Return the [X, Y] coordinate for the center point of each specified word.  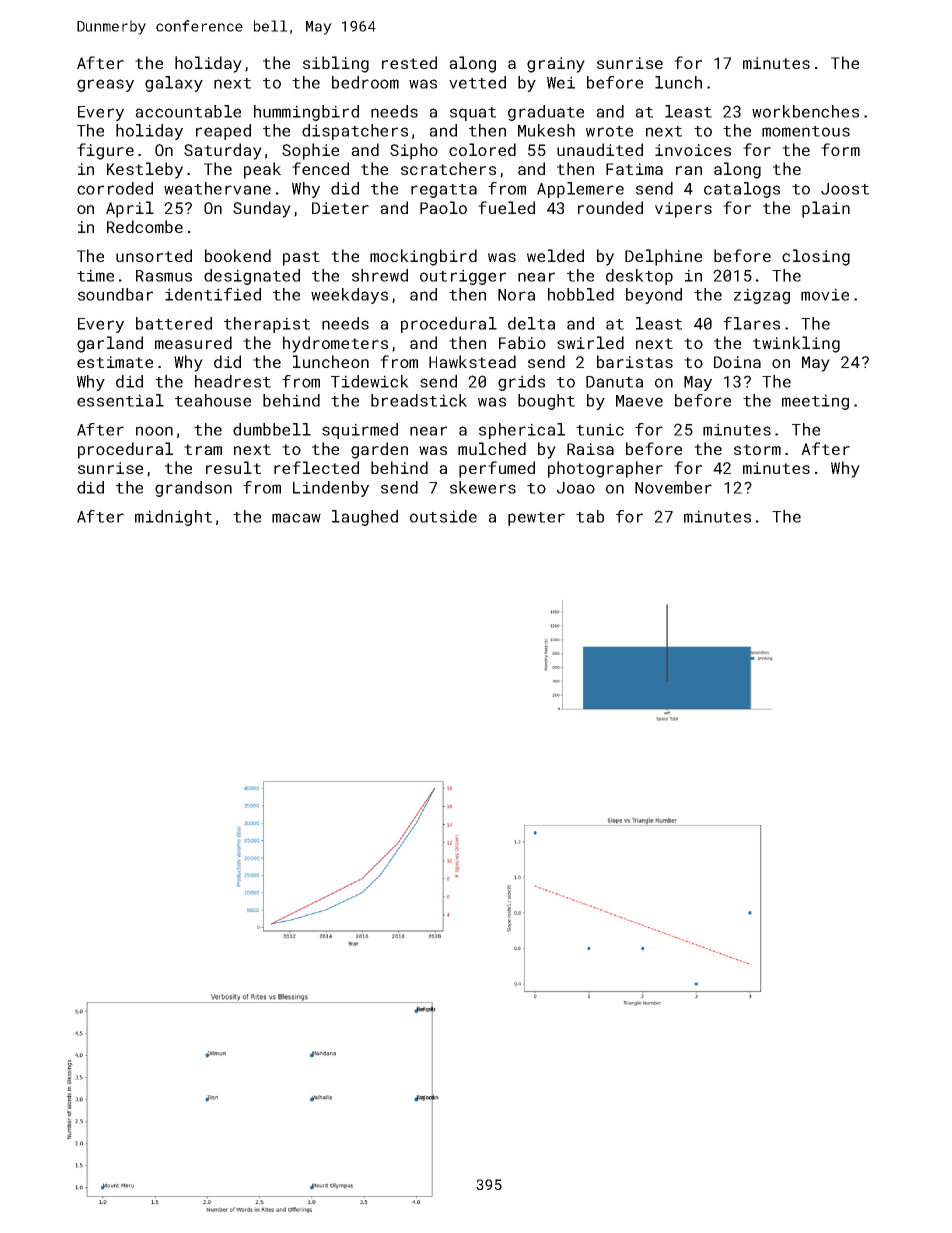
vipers [683, 210]
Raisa [590, 449]
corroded [115, 188]
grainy [556, 65]
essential [120, 400]
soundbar [115, 294]
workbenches [805, 111]
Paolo [443, 207]
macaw [296, 518]
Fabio [522, 342]
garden [379, 450]
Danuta [614, 382]
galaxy [174, 84]
